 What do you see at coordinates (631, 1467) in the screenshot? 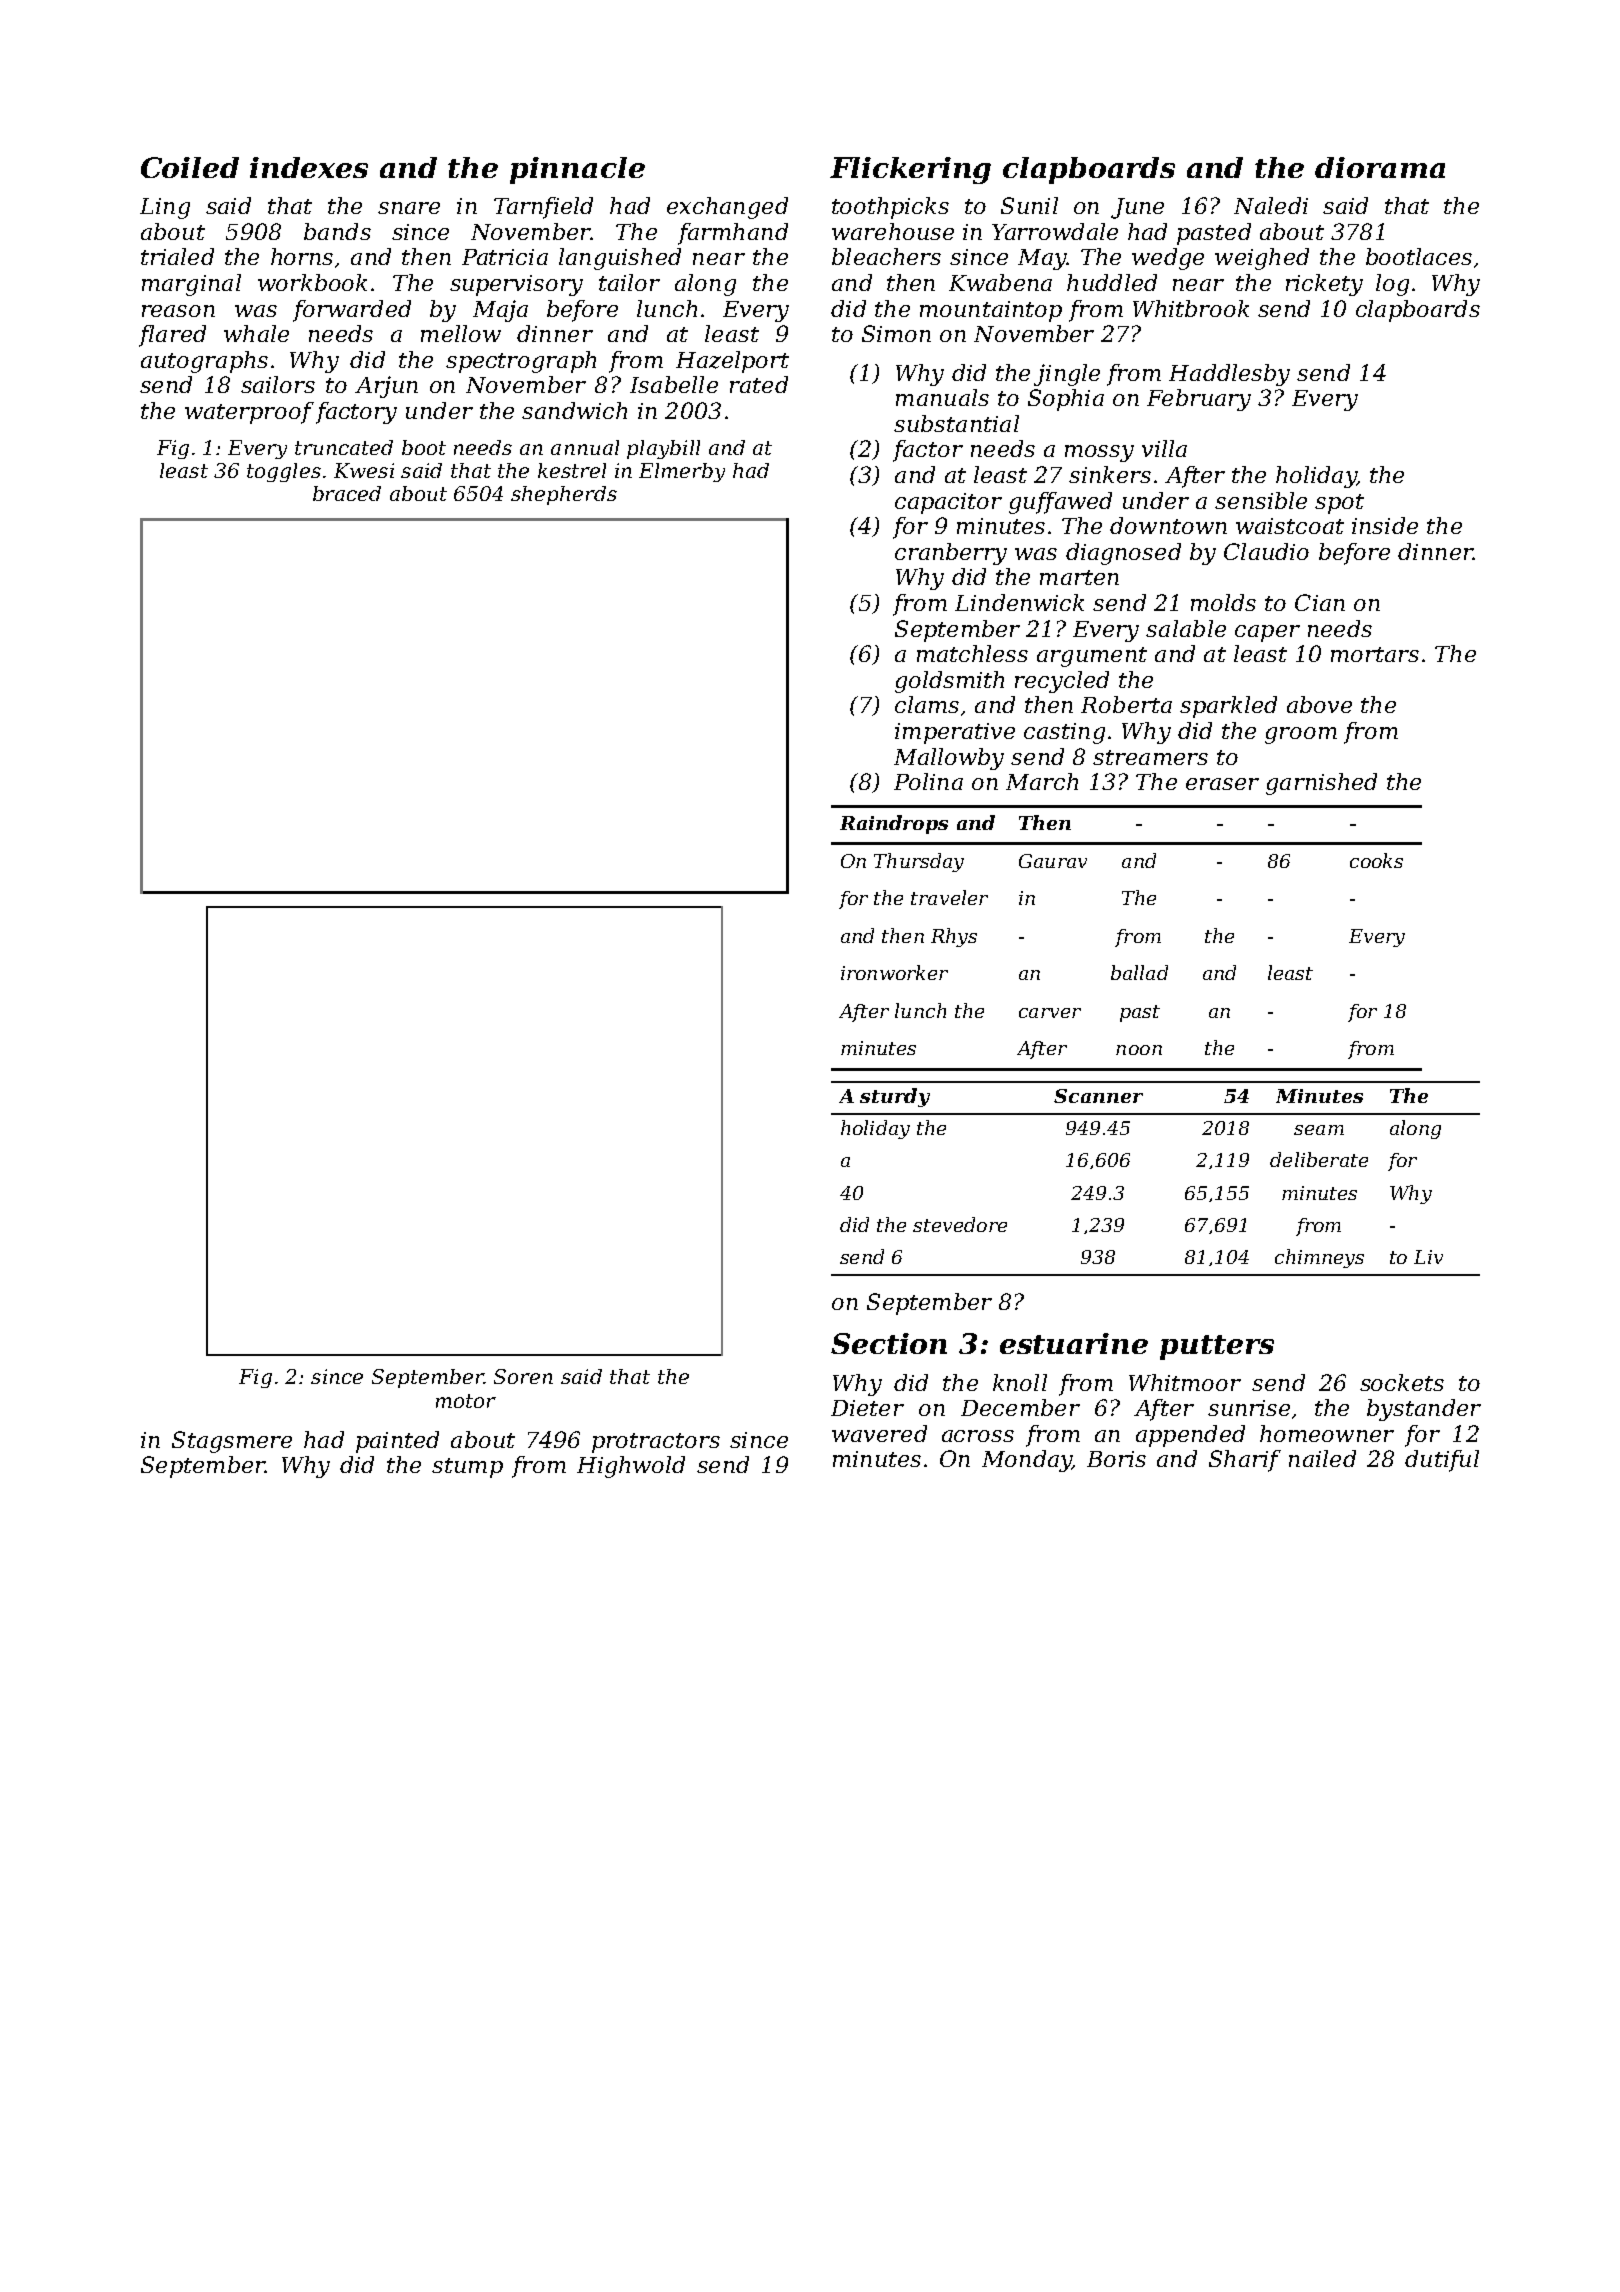
I see `Highwold` at bounding box center [631, 1467].
